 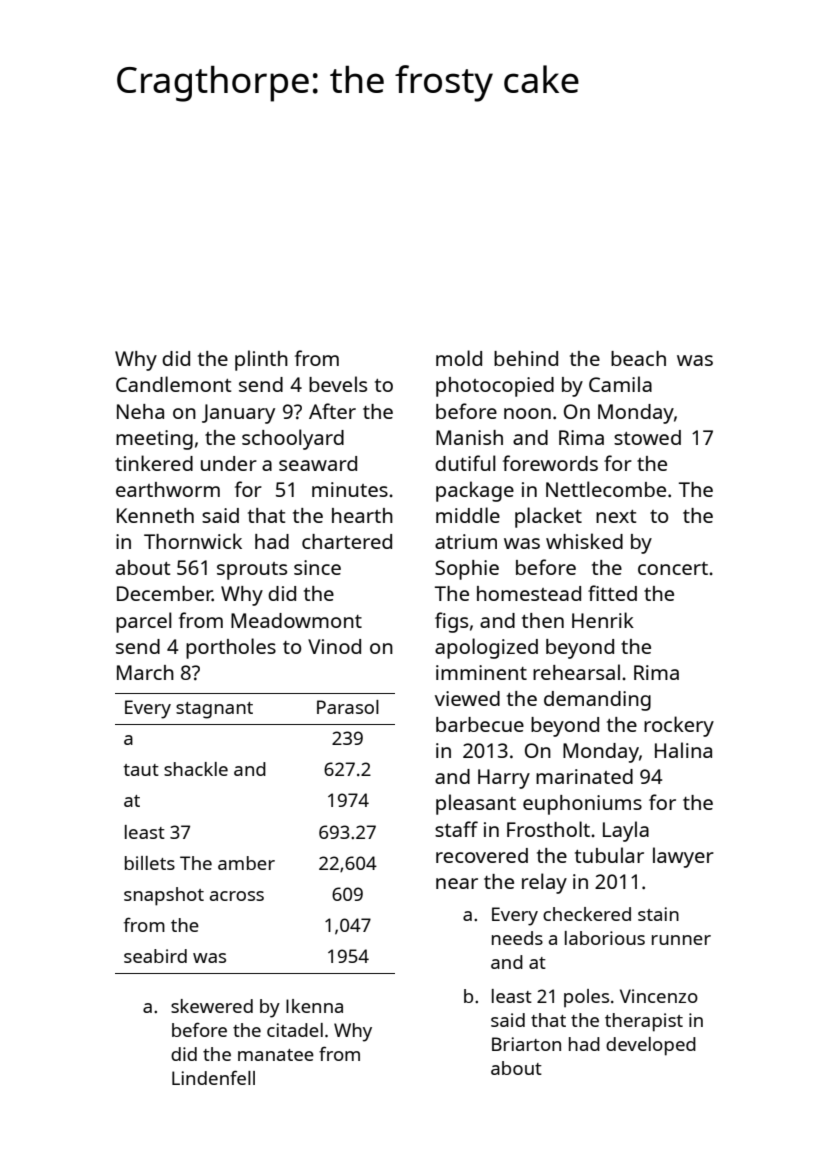 I want to click on stowed, so click(x=647, y=437).
